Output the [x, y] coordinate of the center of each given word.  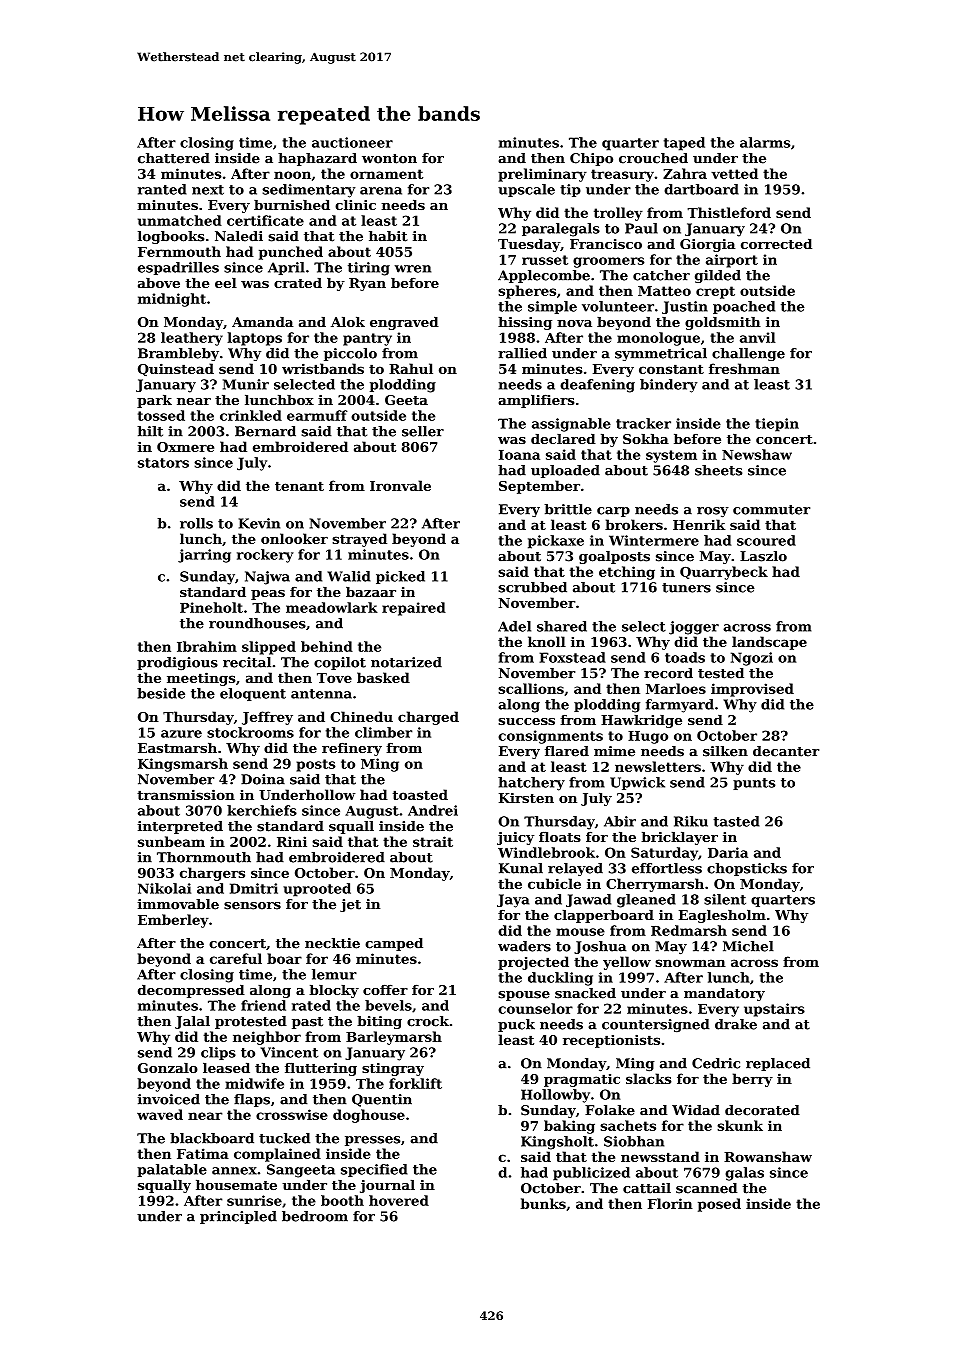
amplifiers [536, 401]
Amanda [262, 322]
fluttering [321, 1069]
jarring [204, 556]
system [671, 456]
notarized [406, 662]
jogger [694, 628]
